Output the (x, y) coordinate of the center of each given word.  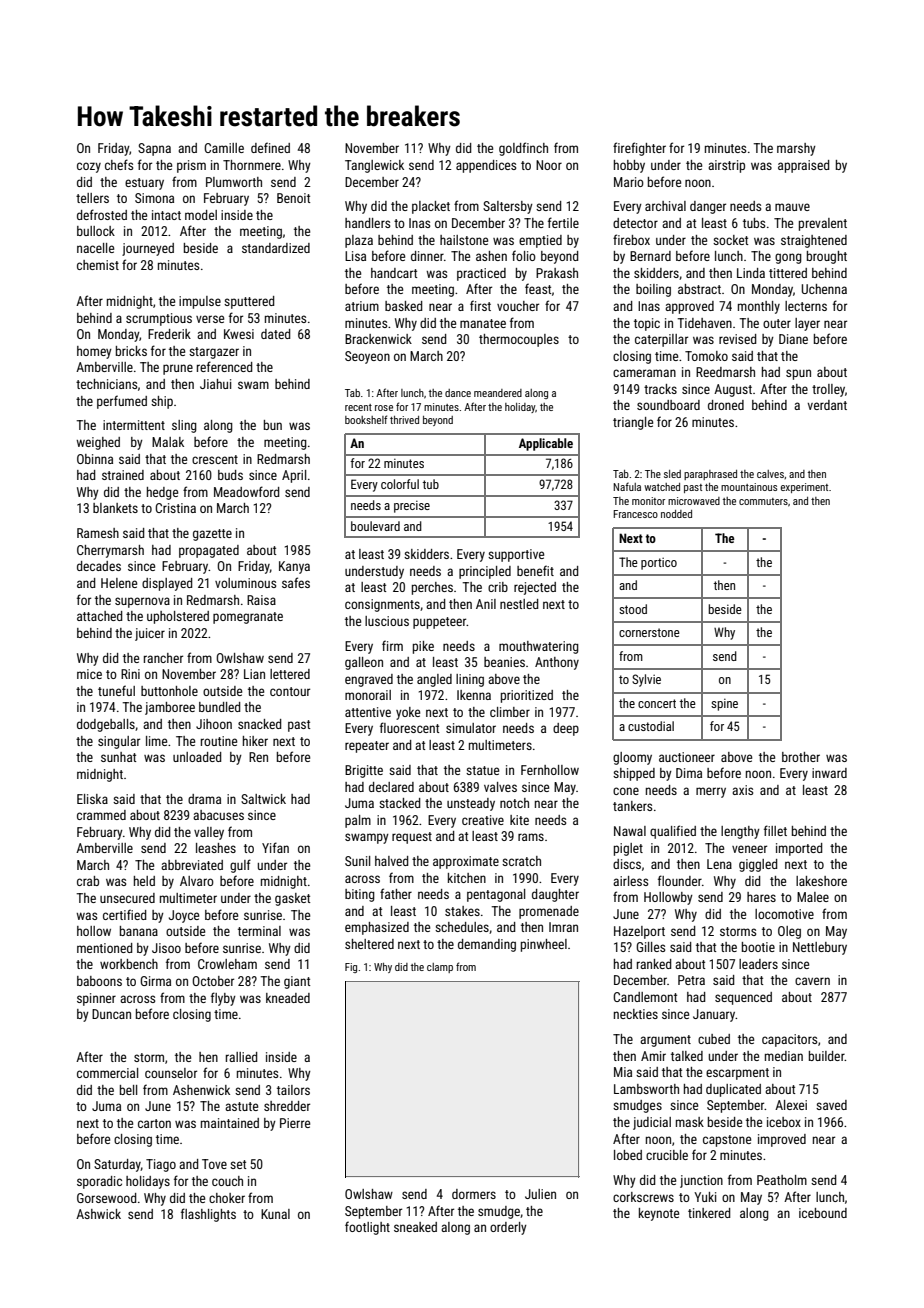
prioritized (527, 696)
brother (801, 757)
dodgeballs (106, 725)
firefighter (639, 149)
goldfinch (523, 149)
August (733, 390)
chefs (119, 164)
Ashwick (98, 1214)
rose (384, 408)
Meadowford (246, 491)
